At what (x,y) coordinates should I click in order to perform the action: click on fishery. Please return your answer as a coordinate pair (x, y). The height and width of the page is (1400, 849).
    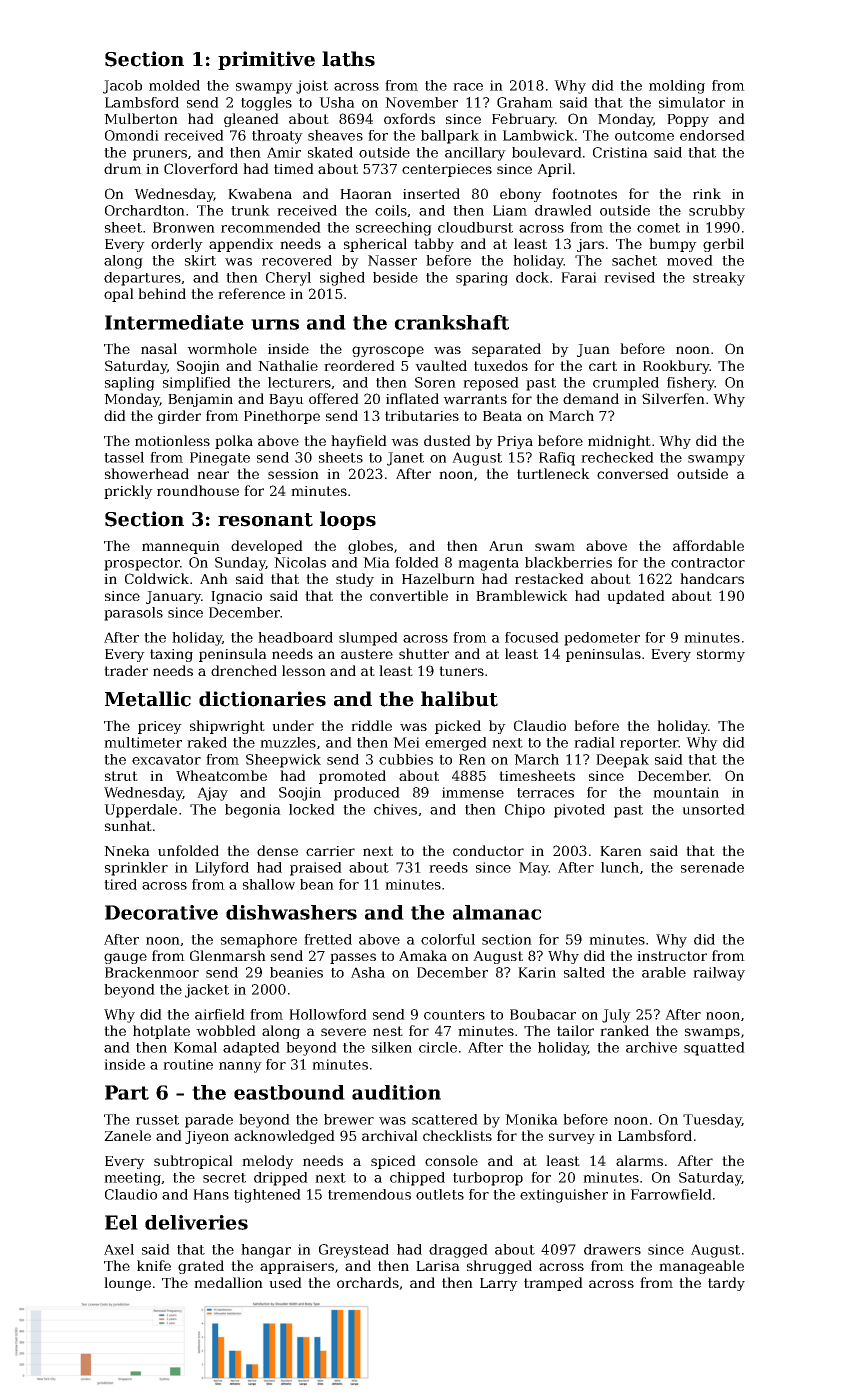
    Looking at the image, I should click on (691, 384).
